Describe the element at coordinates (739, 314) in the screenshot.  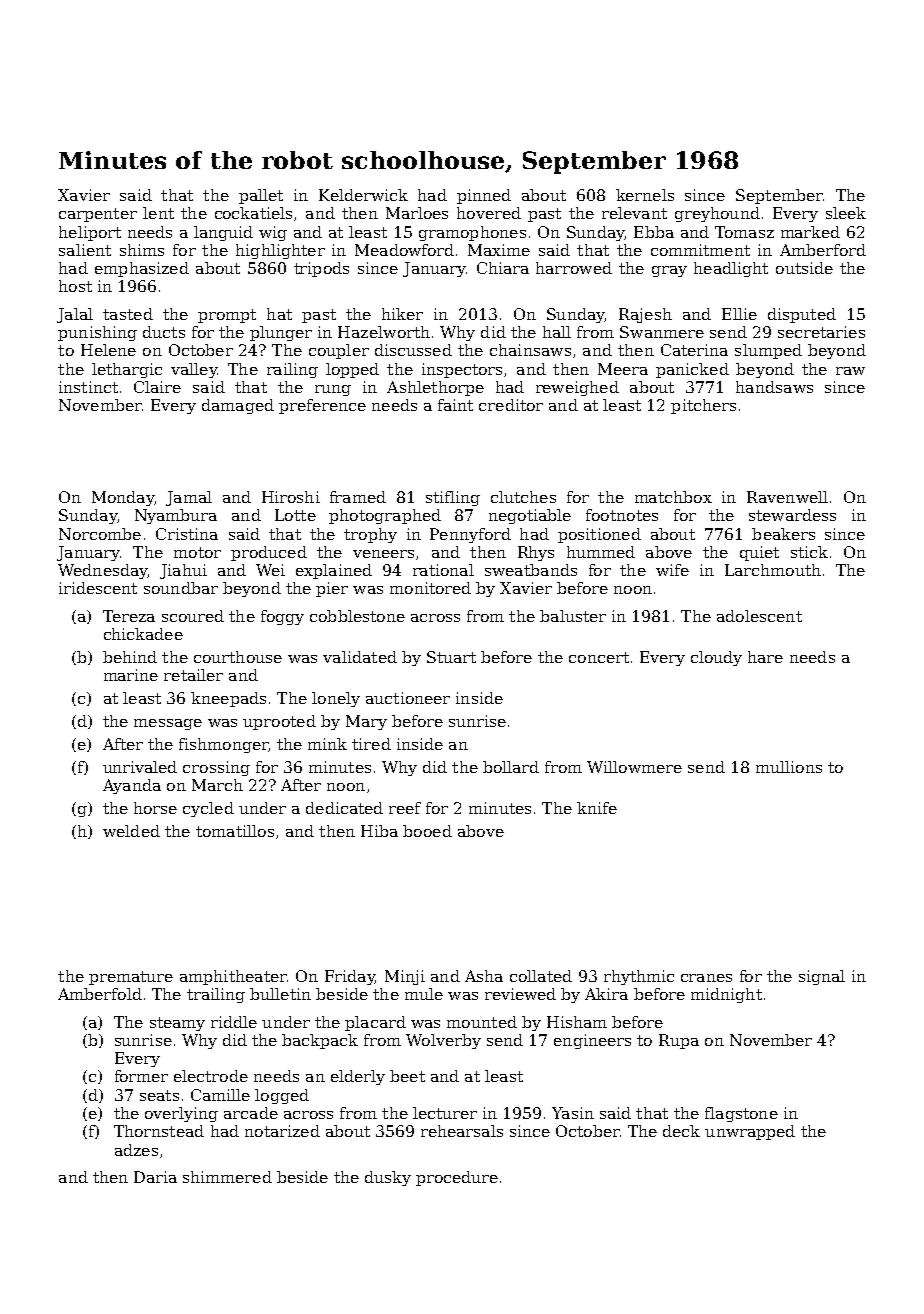
I see `Ellie` at that location.
